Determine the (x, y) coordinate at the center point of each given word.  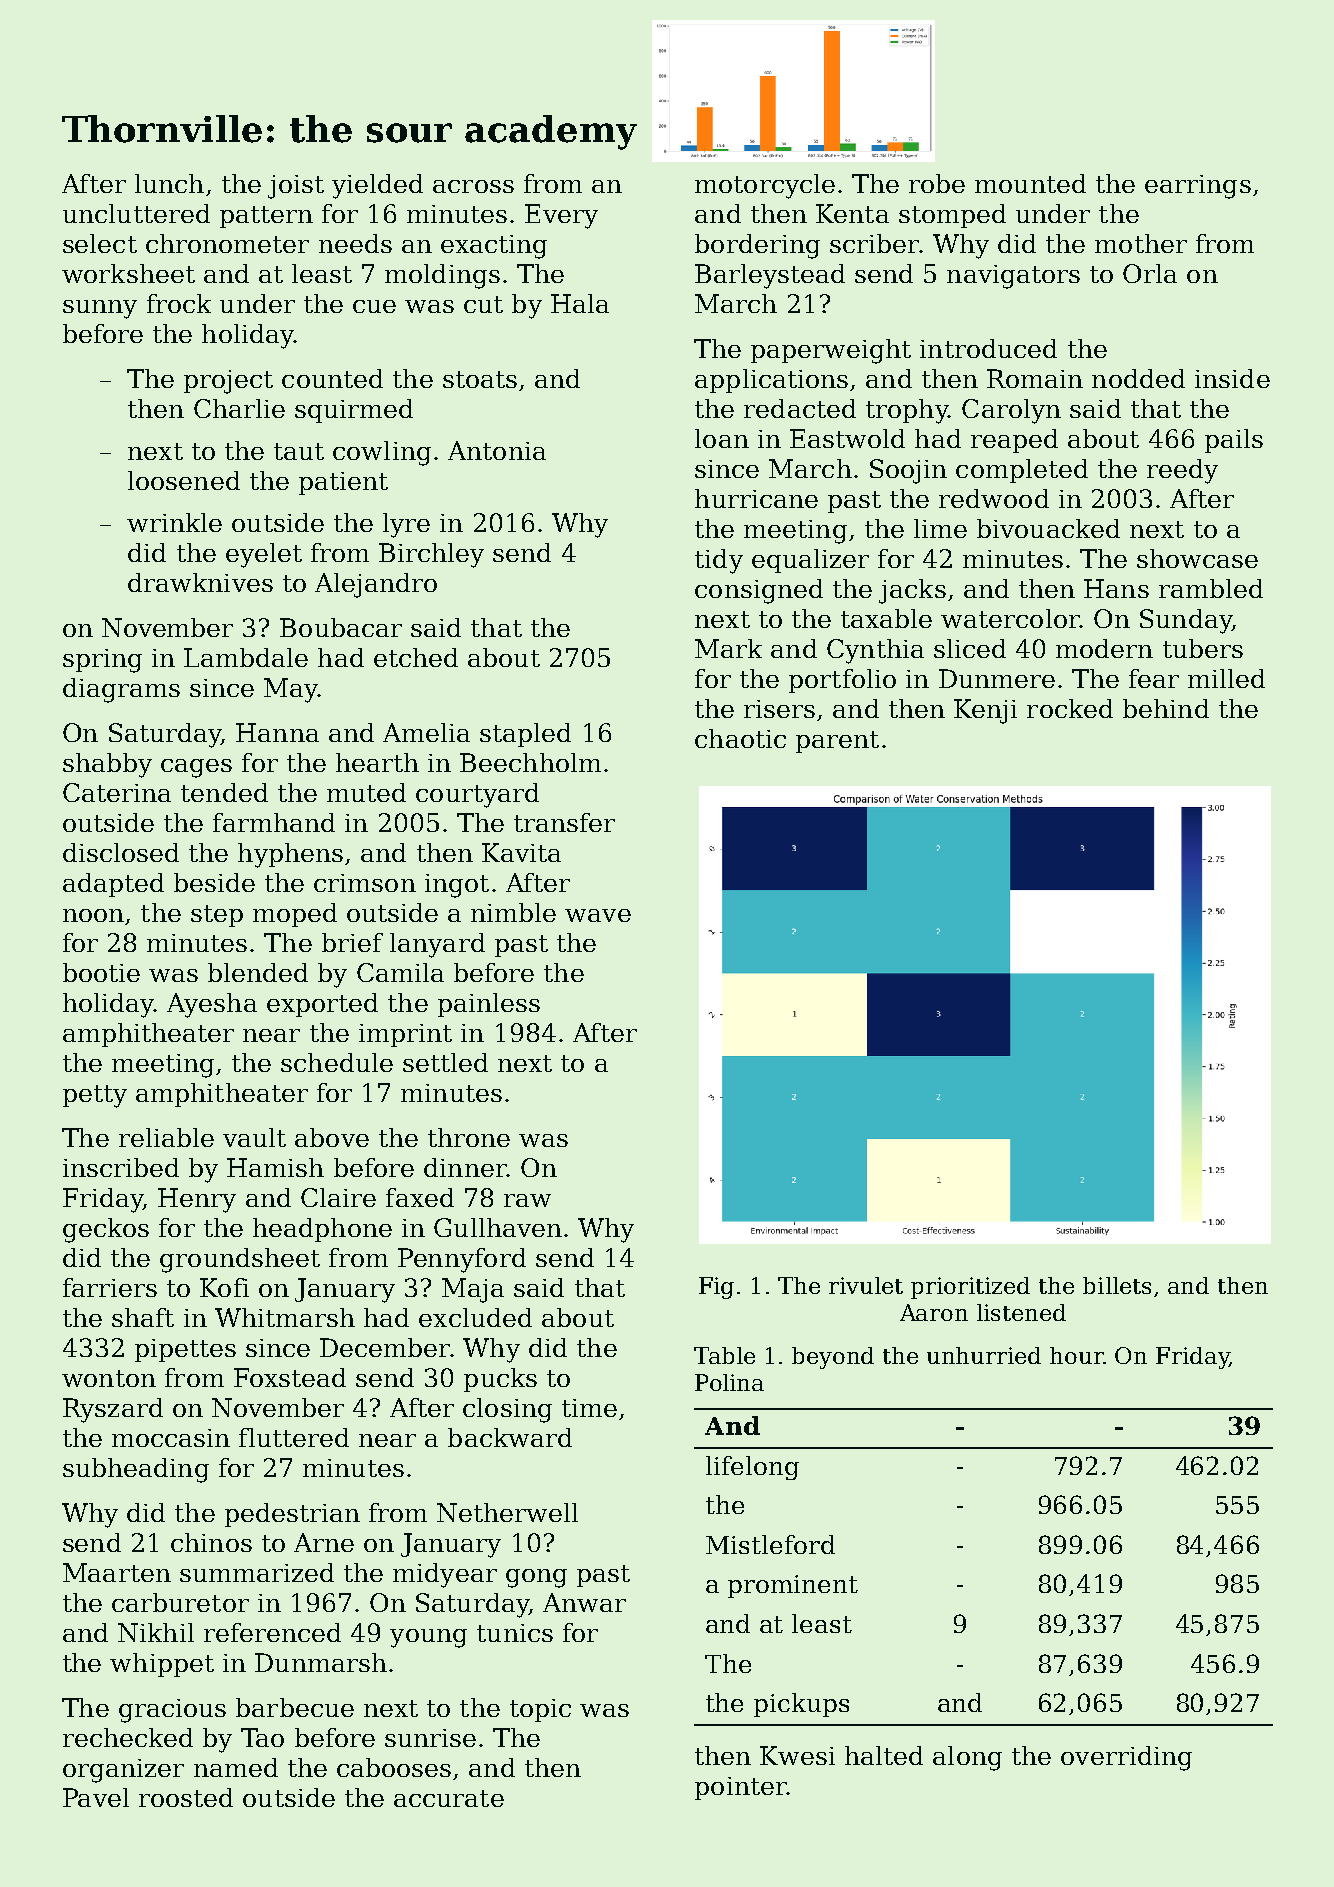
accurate (449, 1798)
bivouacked (1048, 528)
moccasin (171, 1438)
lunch (169, 183)
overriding (1126, 1758)
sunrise (430, 1738)
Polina (729, 1382)
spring (102, 661)
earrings (1198, 187)
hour (1076, 1355)
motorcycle (765, 186)
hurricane (756, 498)
